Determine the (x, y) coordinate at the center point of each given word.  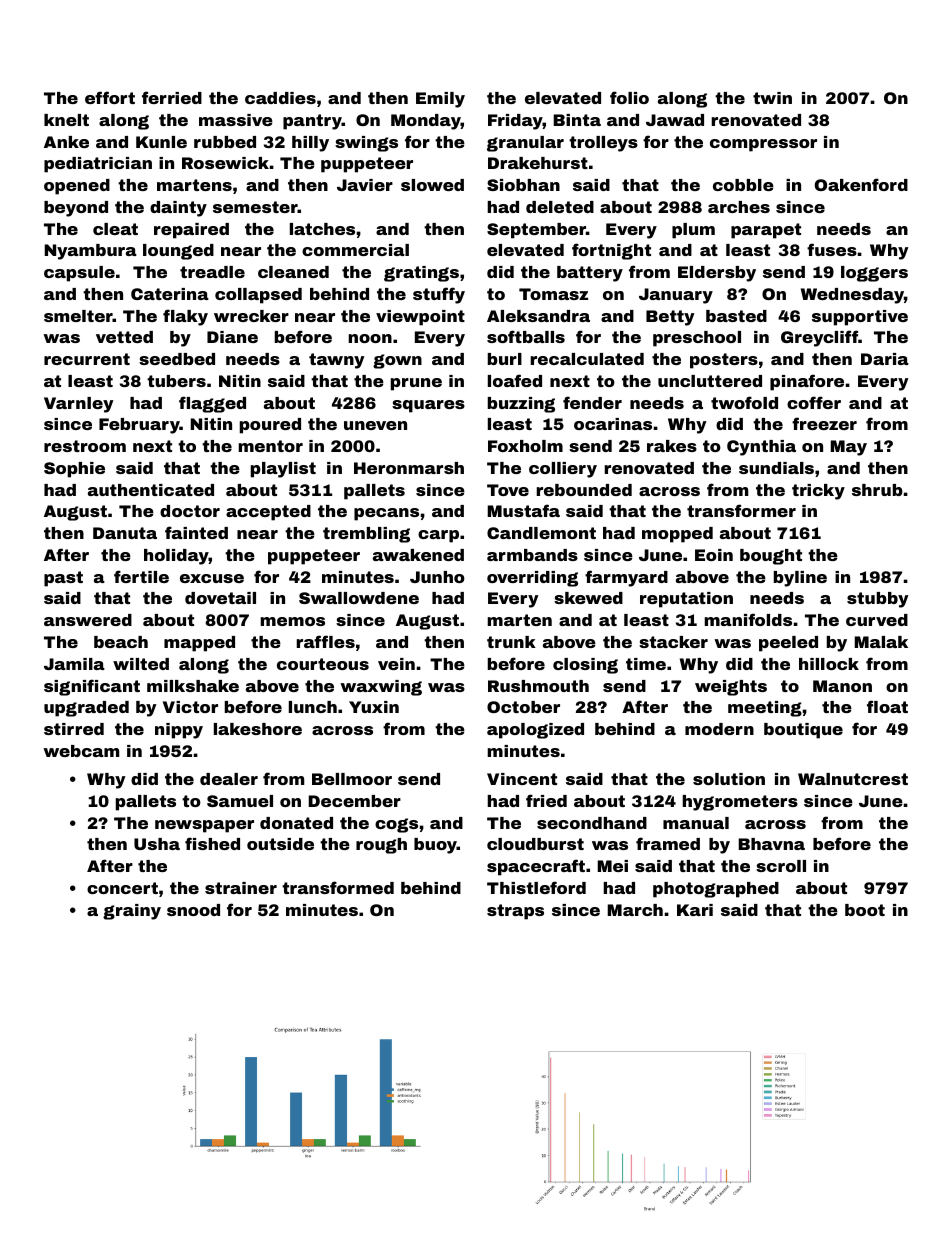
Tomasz (553, 294)
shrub (877, 490)
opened (77, 187)
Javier (365, 185)
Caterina (170, 294)
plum (693, 231)
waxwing (381, 688)
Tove (508, 490)
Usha (157, 844)
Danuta (125, 533)
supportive (860, 318)
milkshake (193, 686)
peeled (788, 644)
